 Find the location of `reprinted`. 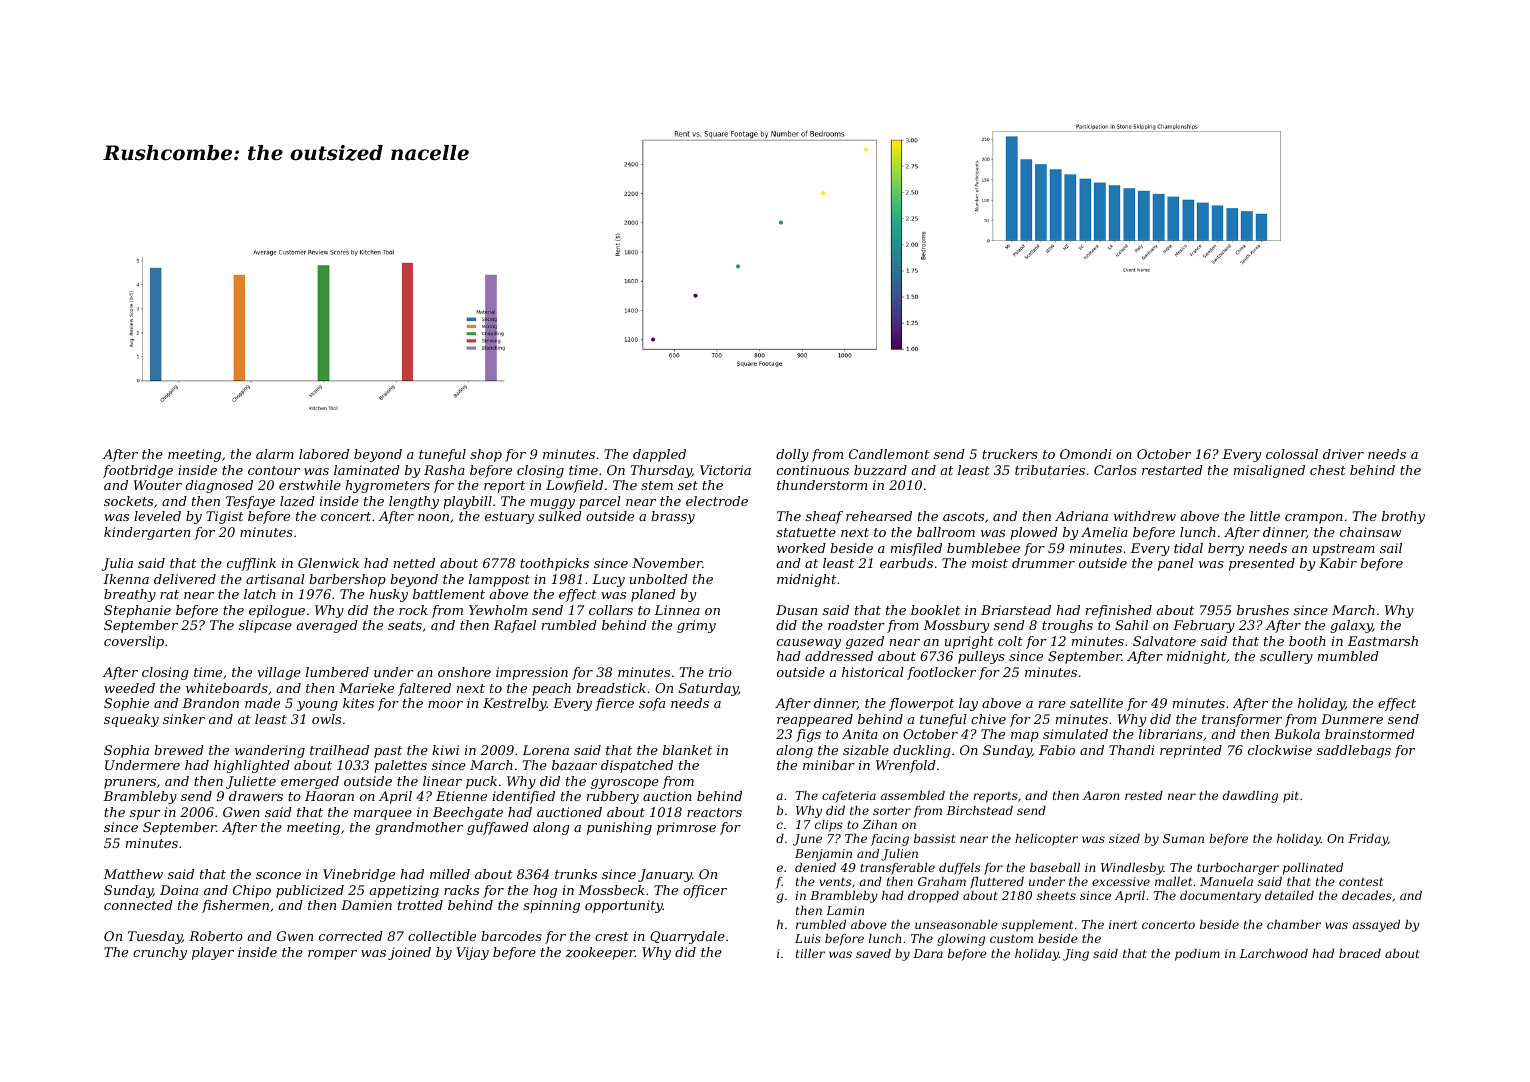

reprinted is located at coordinates (1191, 751).
